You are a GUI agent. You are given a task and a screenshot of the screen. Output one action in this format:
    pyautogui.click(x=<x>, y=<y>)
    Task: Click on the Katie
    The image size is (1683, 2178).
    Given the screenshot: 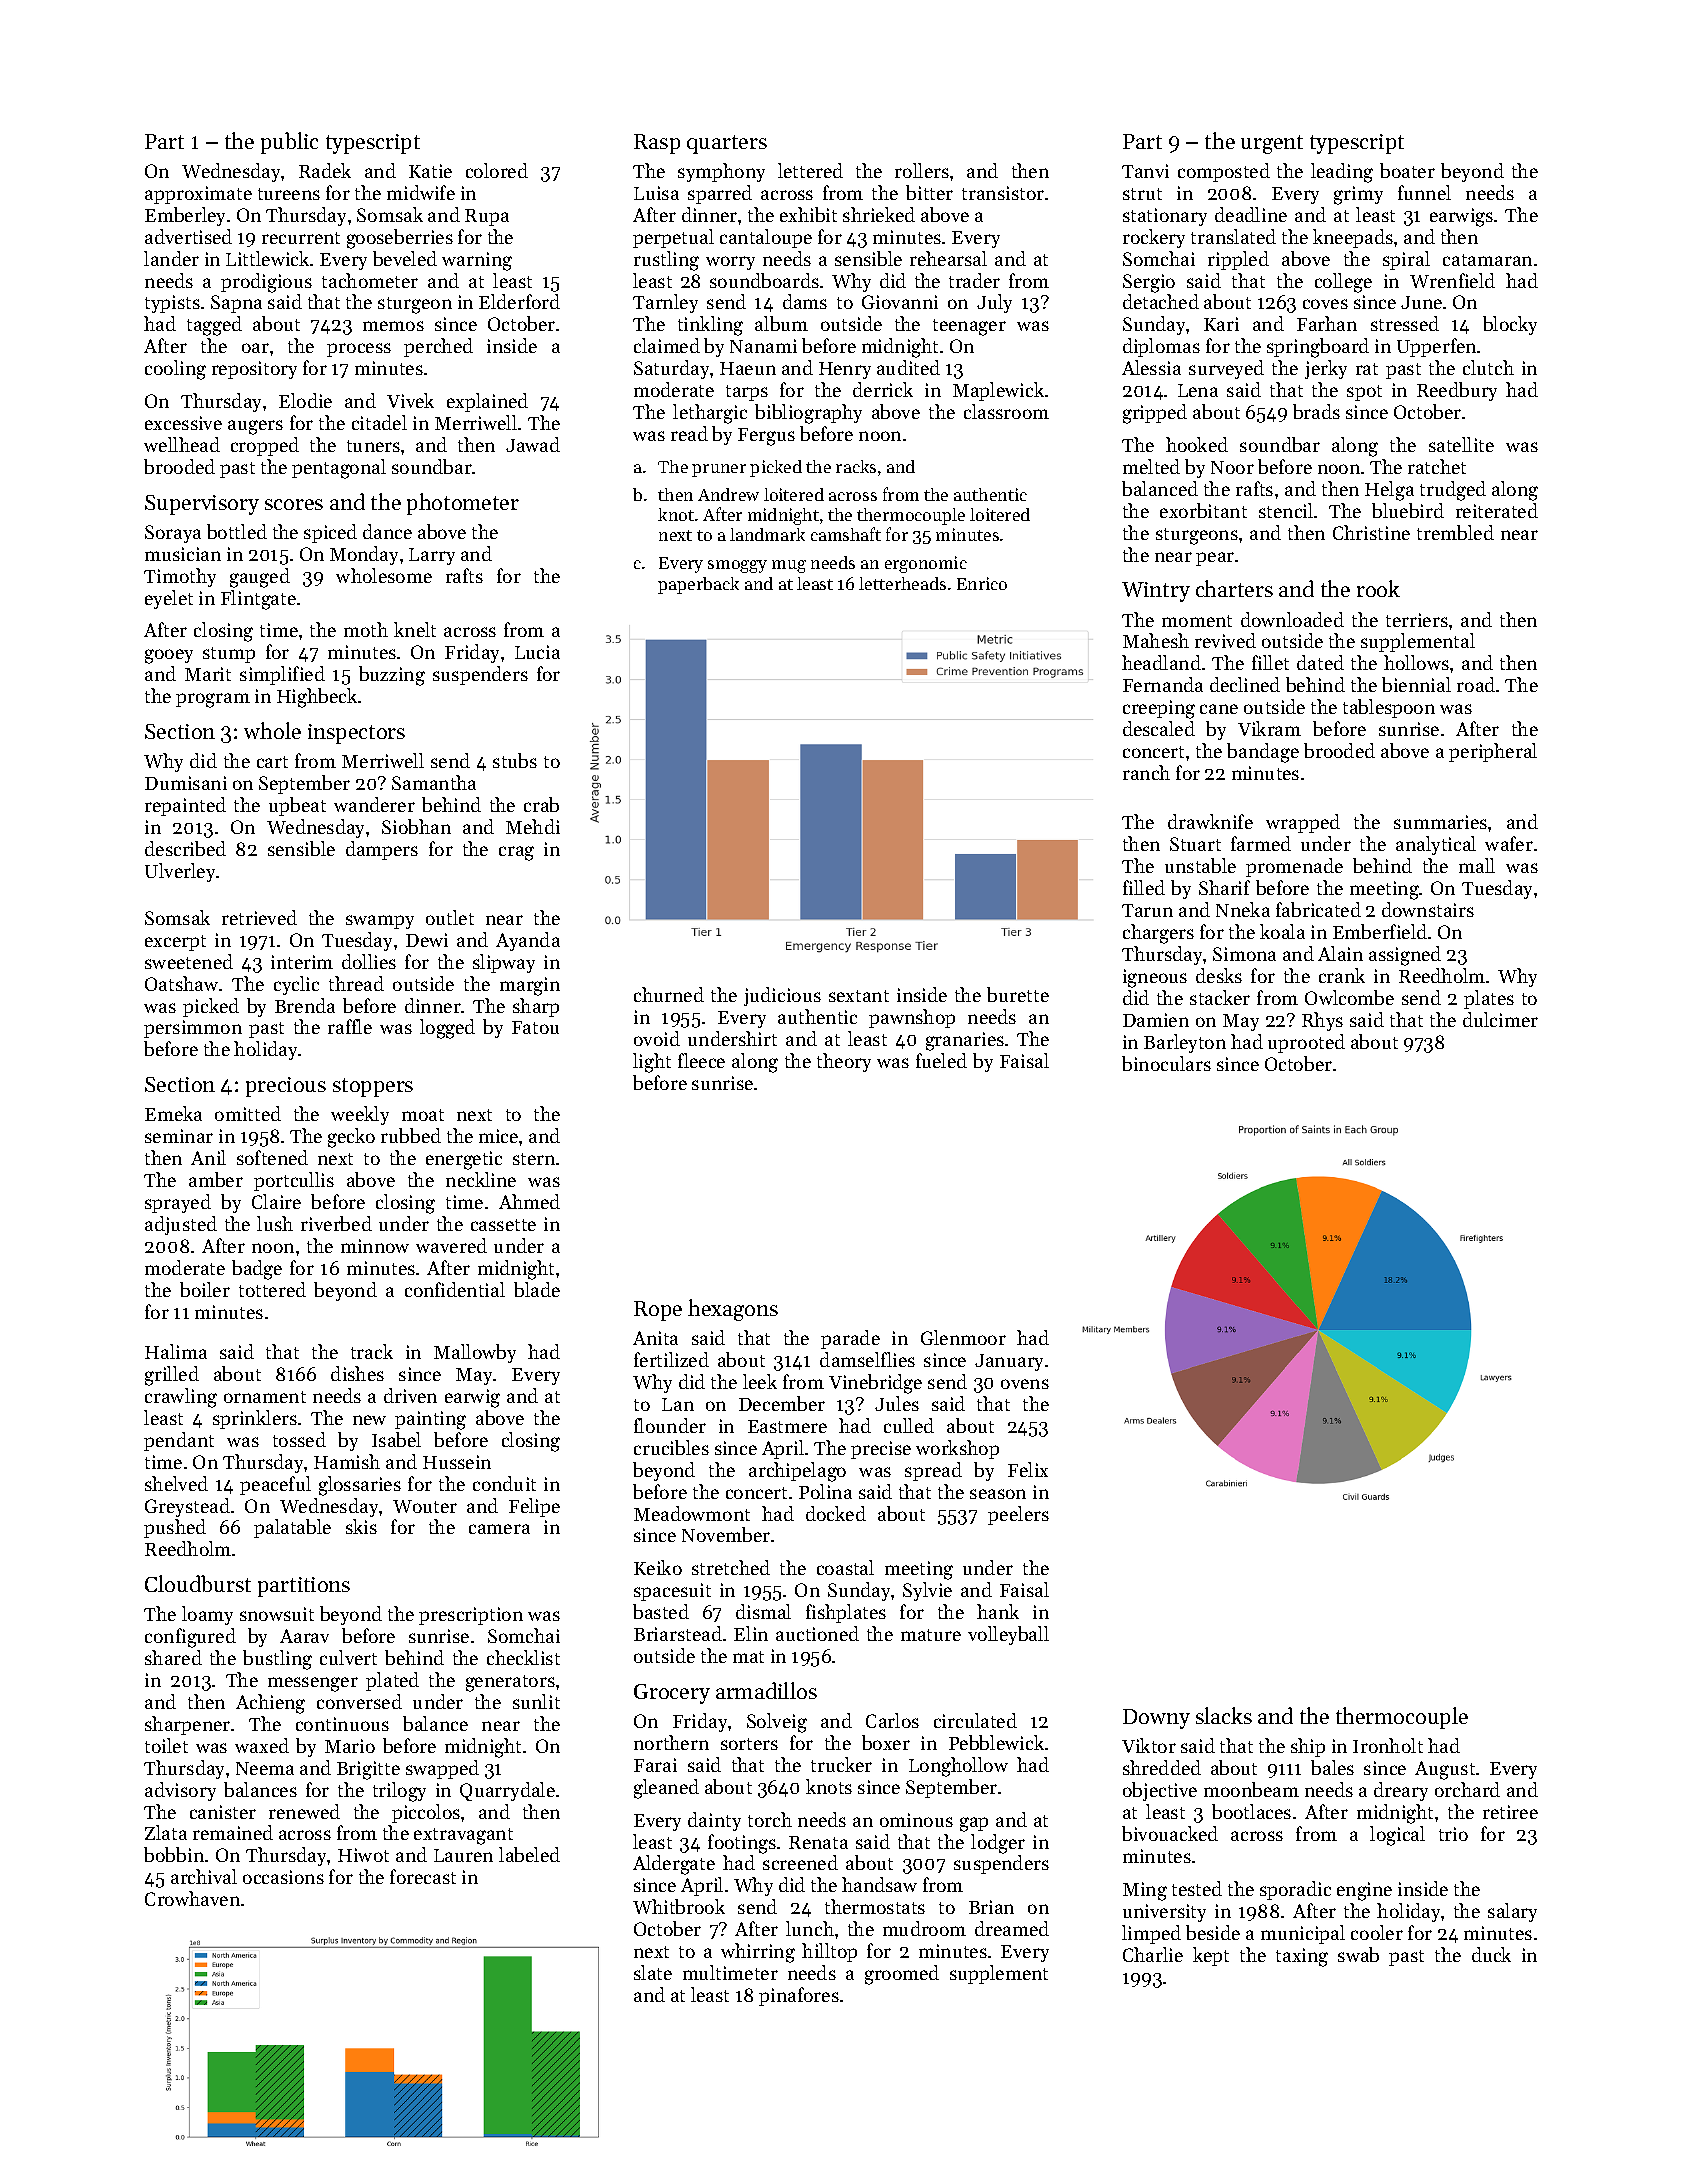 What is the action you would take?
    pyautogui.click(x=430, y=171)
